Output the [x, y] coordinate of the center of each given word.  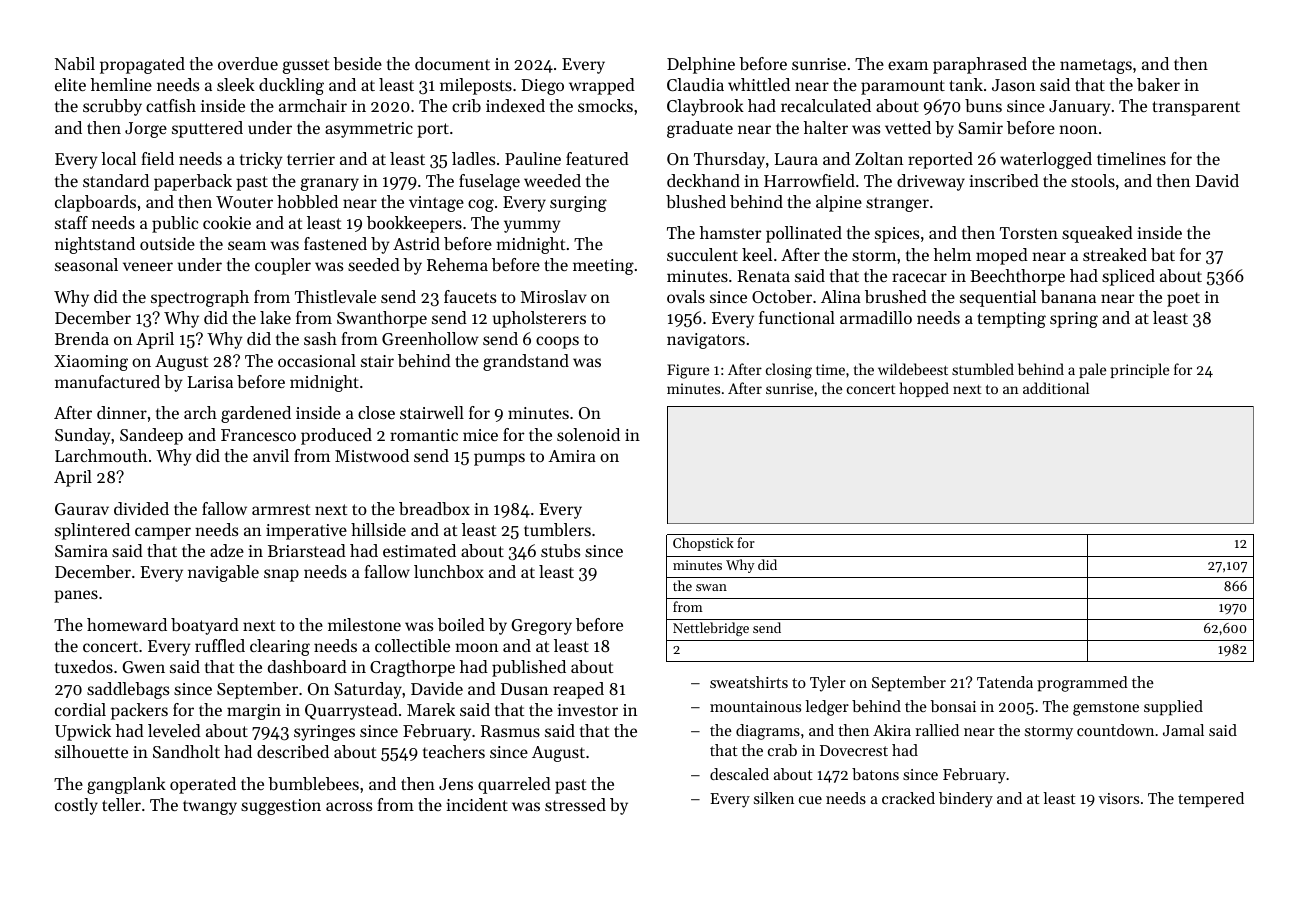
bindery [966, 800]
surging [578, 204]
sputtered [207, 129]
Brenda [82, 338]
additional [1056, 388]
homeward [127, 624]
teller [121, 804]
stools [1093, 180]
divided [141, 508]
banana [1068, 296]
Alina [841, 296]
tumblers [557, 529]
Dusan [524, 689]
